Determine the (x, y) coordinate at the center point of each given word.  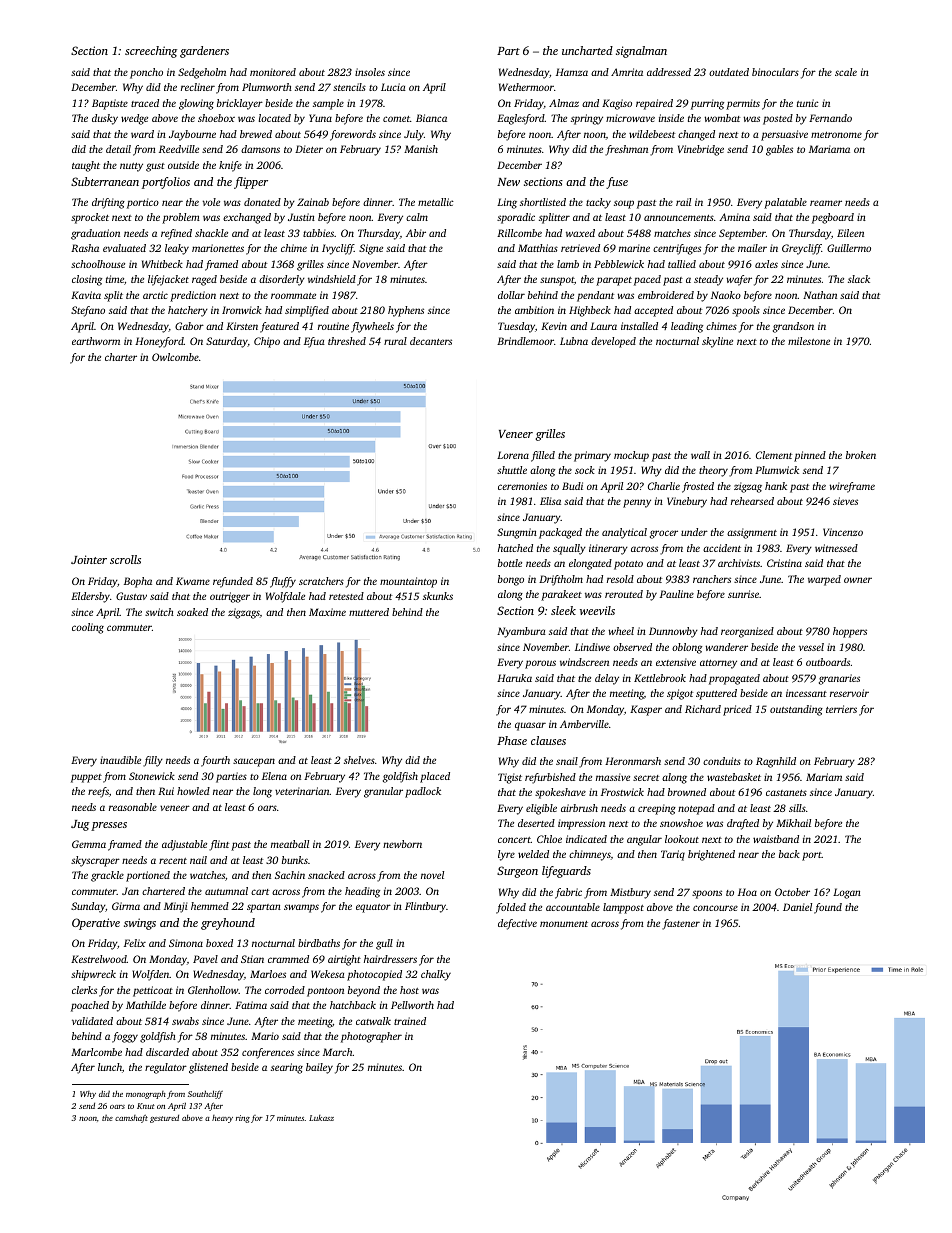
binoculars (775, 72)
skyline (717, 342)
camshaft (131, 1118)
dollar (511, 295)
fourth (215, 761)
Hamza (572, 72)
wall (700, 455)
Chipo (267, 342)
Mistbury (630, 893)
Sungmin (517, 533)
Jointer (89, 559)
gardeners (204, 52)
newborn (402, 844)
